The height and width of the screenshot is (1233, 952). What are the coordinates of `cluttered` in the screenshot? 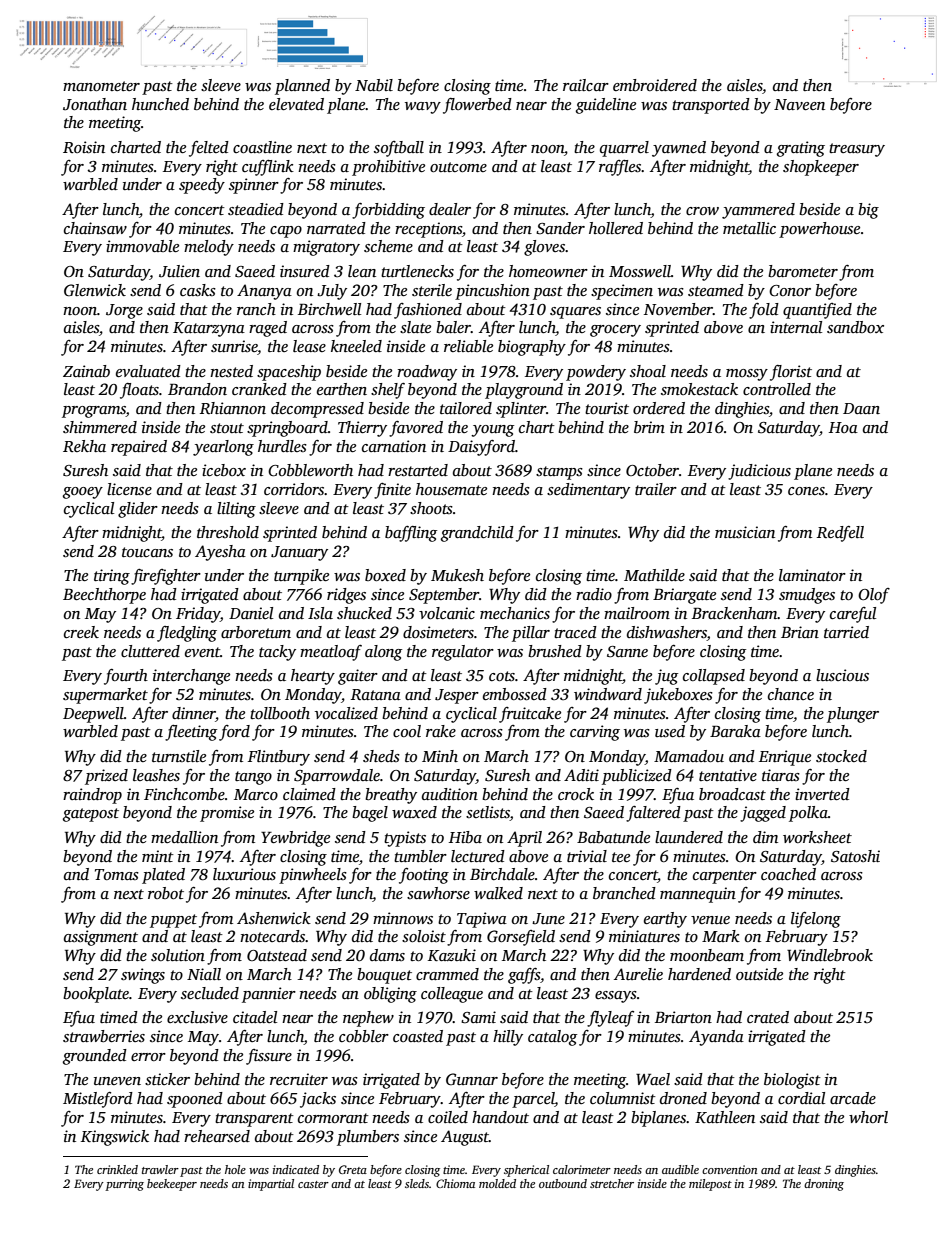 It's located at (150, 651).
